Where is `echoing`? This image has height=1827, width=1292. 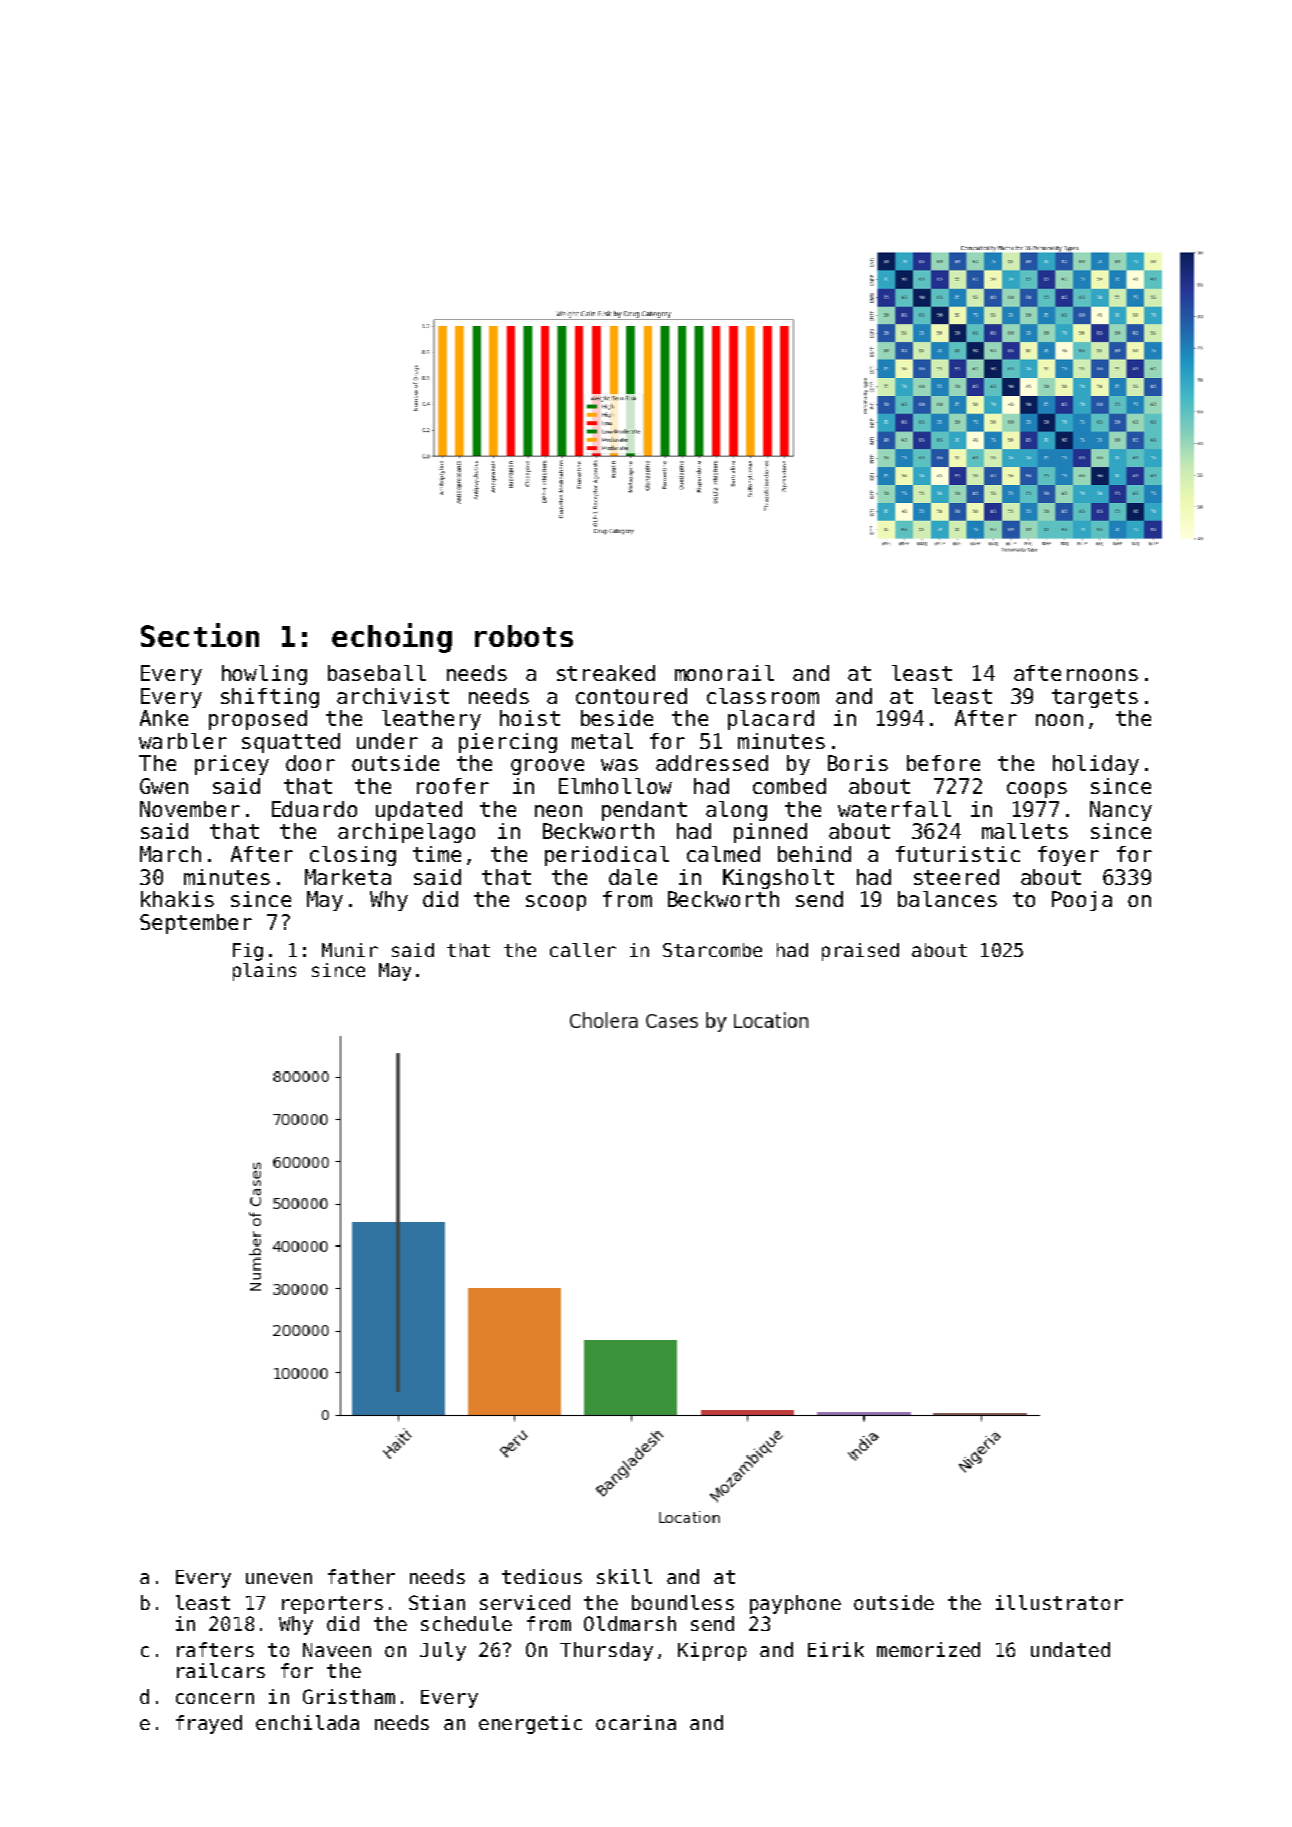
echoing is located at coordinates (392, 638).
